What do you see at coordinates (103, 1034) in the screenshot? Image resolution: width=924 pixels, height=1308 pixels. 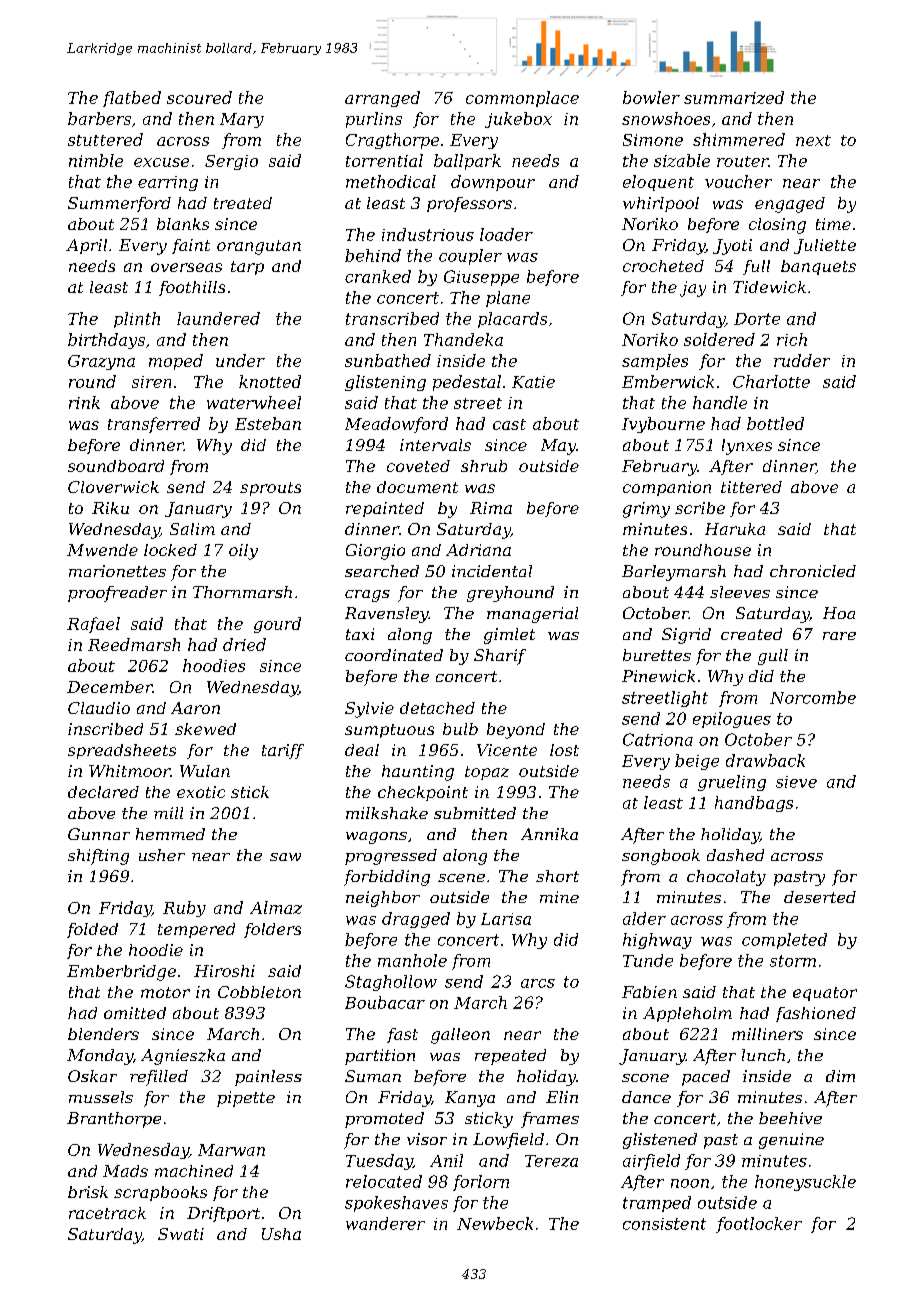 I see `blenders` at bounding box center [103, 1034].
